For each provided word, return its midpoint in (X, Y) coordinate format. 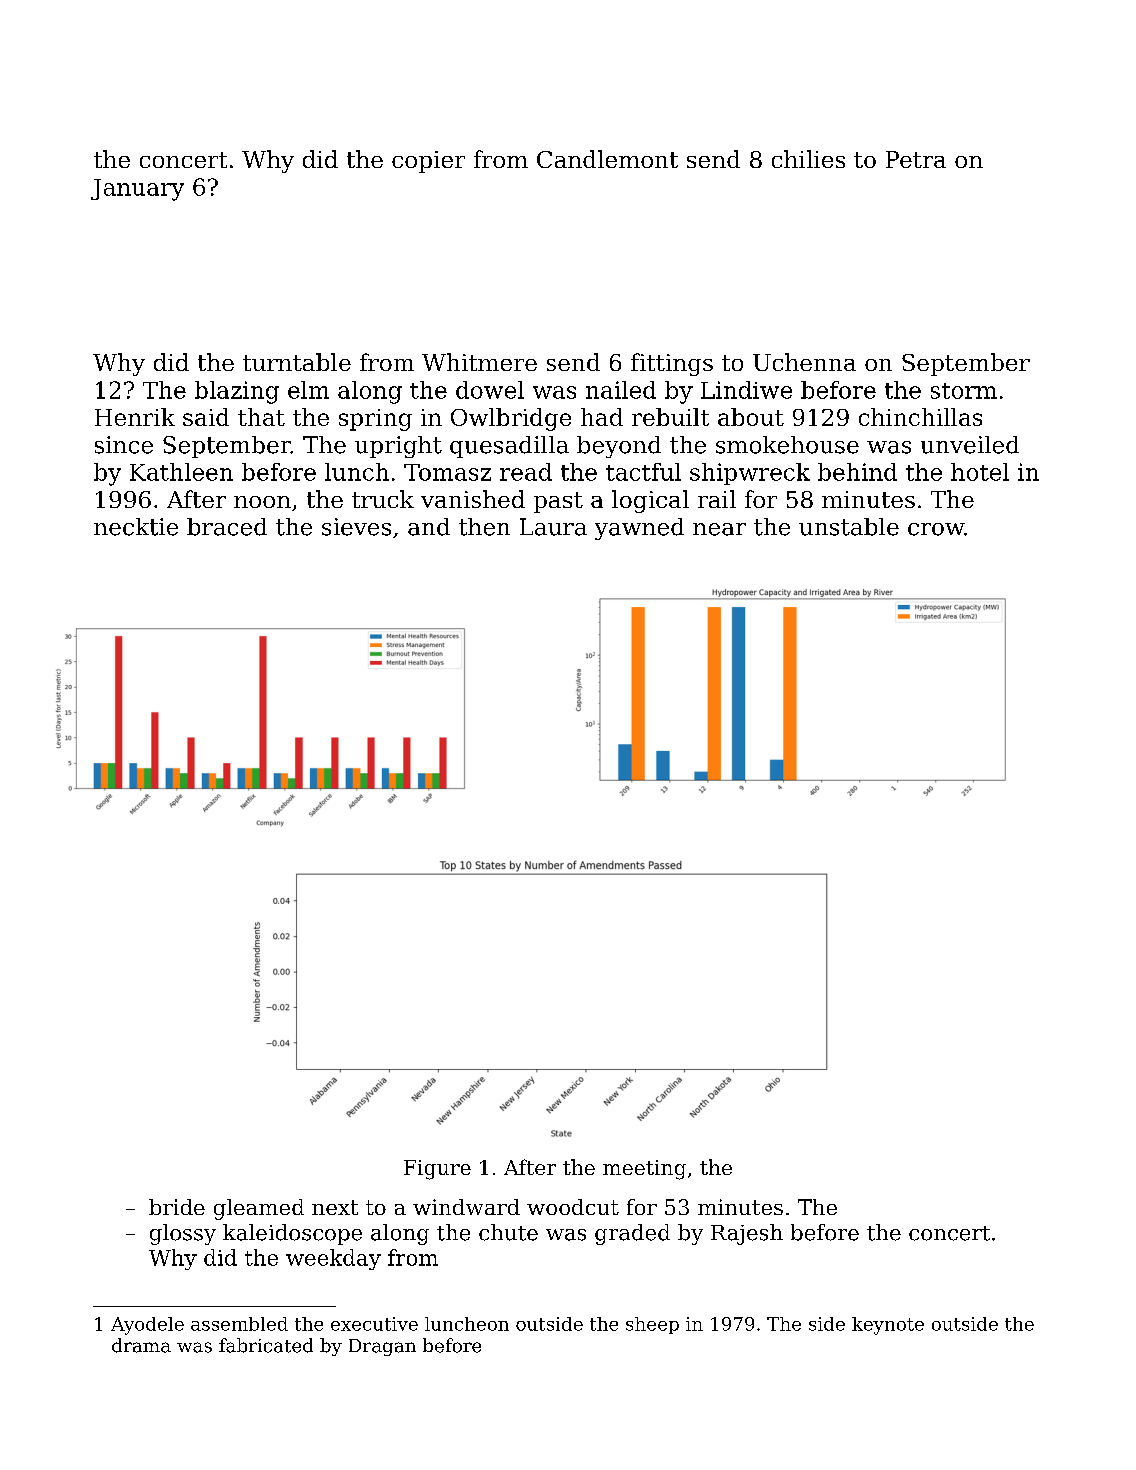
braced (227, 527)
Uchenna (804, 362)
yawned (639, 529)
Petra (916, 159)
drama (141, 1345)
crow (936, 529)
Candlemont (607, 159)
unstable (849, 527)
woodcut (573, 1207)
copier (428, 162)
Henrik (135, 417)
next (335, 1207)
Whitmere (479, 362)
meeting (644, 1170)
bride (177, 1207)
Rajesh (747, 1234)
